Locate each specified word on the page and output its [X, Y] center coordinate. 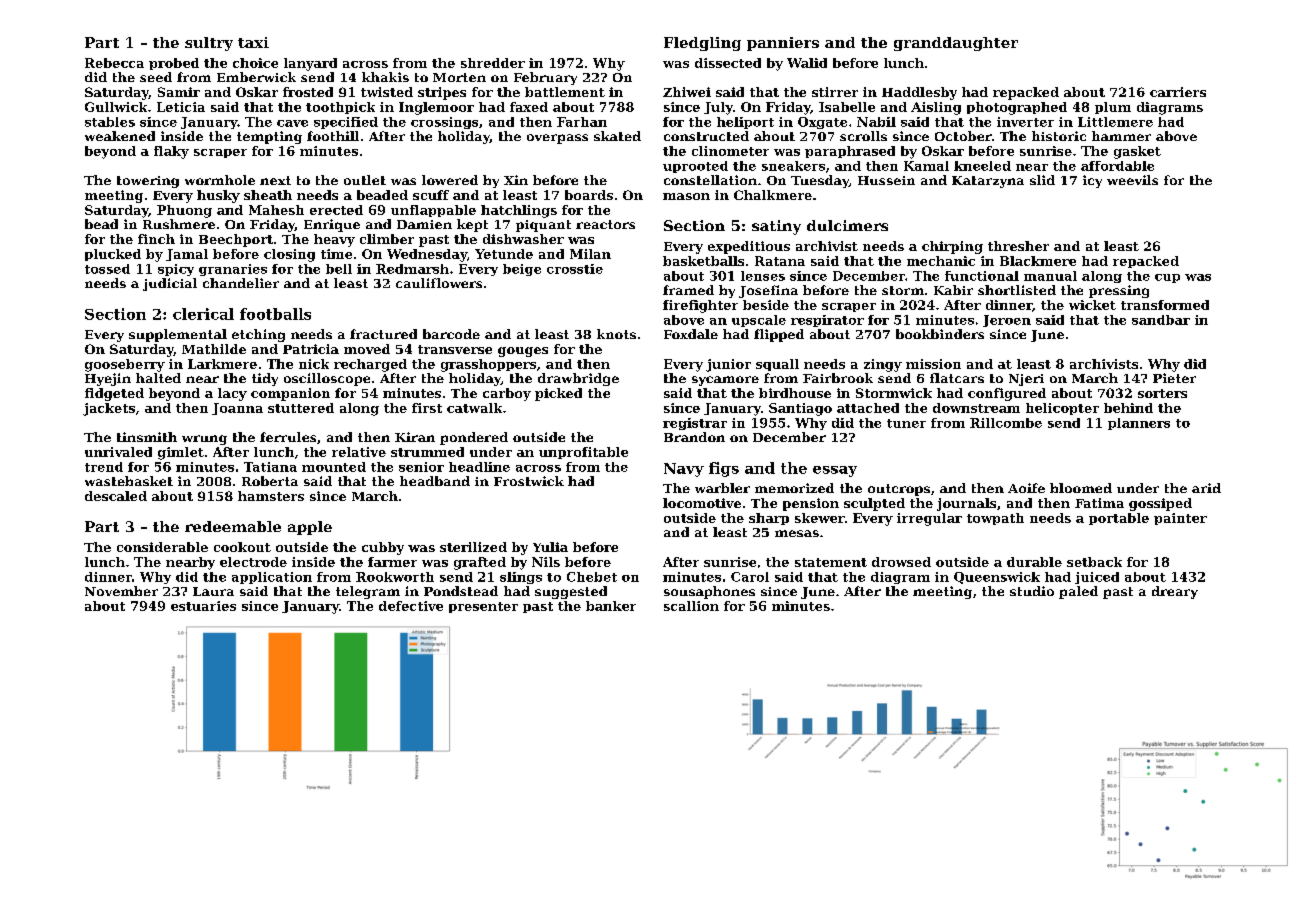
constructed [706, 136]
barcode [451, 334]
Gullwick [116, 107]
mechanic [941, 261]
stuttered [301, 408]
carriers [1178, 92]
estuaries [203, 606]
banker [611, 606]
